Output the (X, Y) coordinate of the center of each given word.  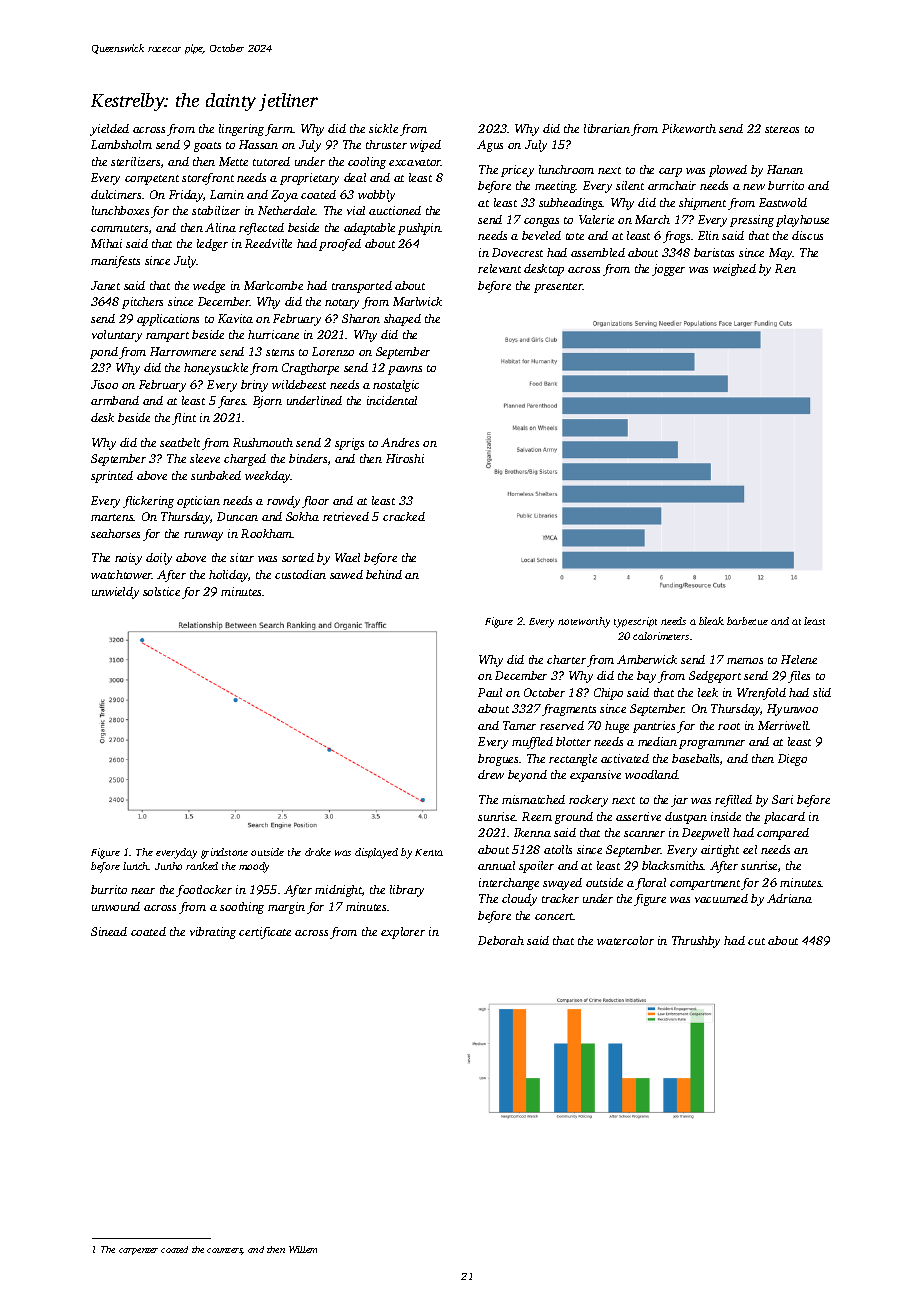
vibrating (213, 933)
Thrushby (696, 942)
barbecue (747, 621)
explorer (403, 933)
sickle (383, 128)
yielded (109, 130)
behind (384, 574)
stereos (782, 129)
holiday (229, 576)
